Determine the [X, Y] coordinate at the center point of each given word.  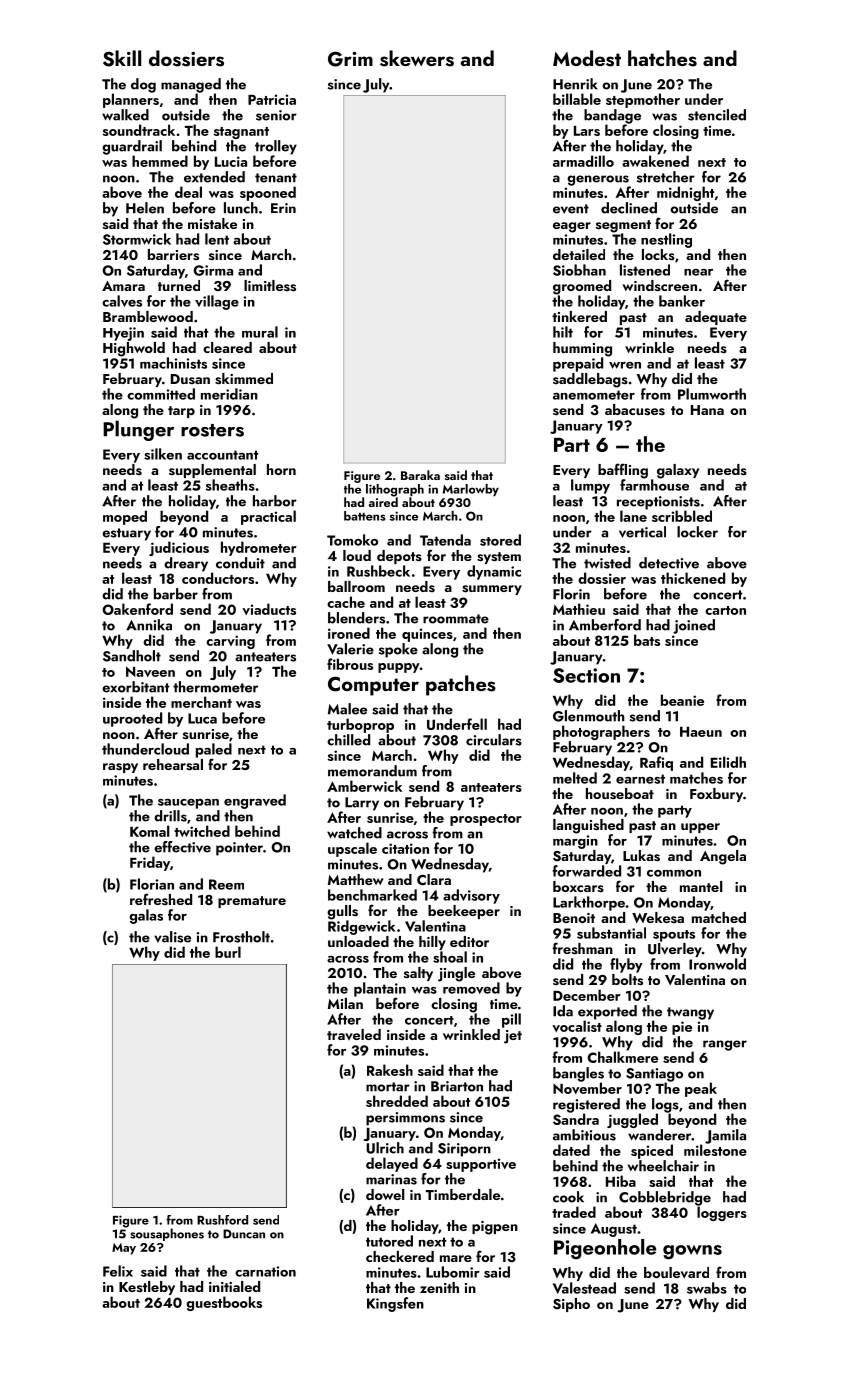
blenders [356, 618]
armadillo [583, 161]
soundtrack [139, 130]
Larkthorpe [589, 903]
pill [511, 1020]
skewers [417, 58]
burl [228, 952]
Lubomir [453, 1272]
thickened [693, 578]
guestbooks [224, 1303]
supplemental [212, 471]
